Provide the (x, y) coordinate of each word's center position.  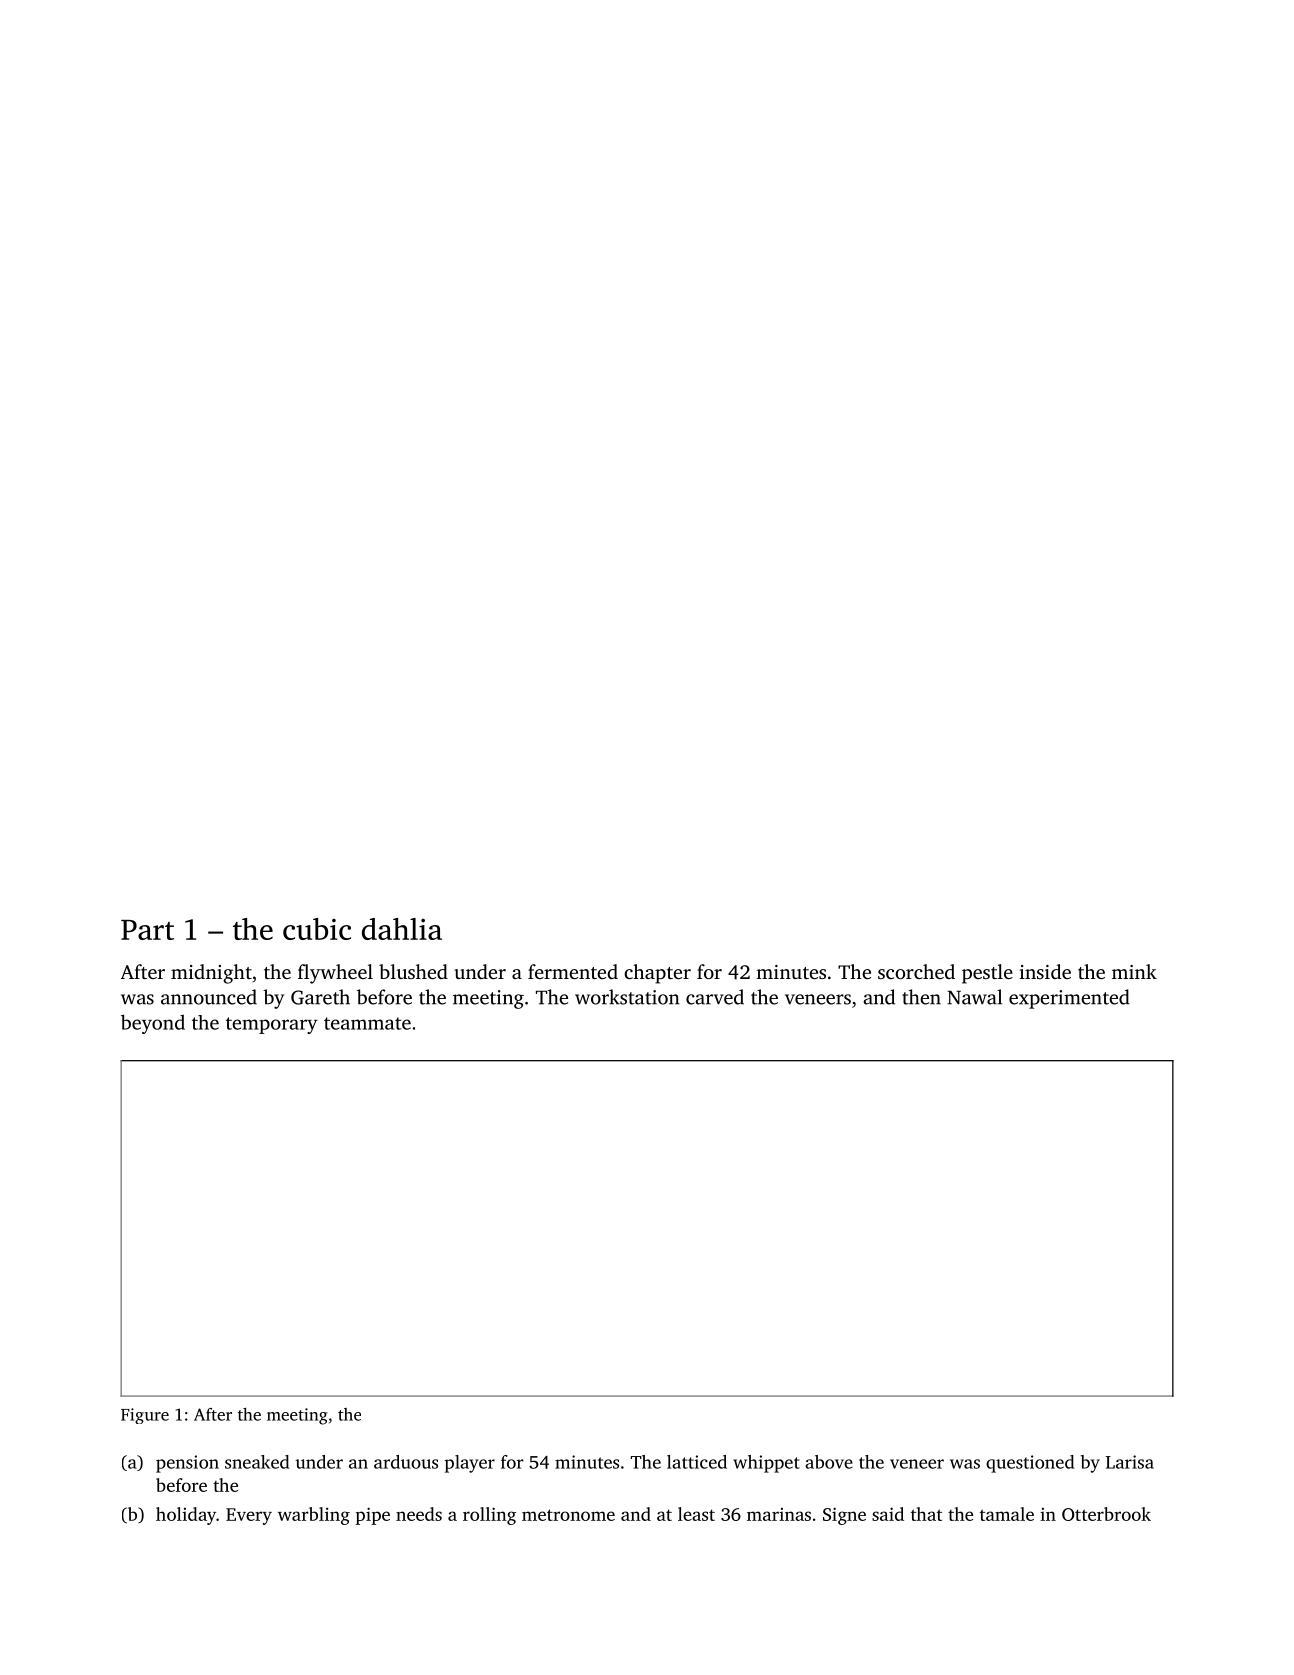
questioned (1030, 1464)
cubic (317, 929)
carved (715, 997)
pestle (987, 974)
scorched (916, 971)
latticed (697, 1462)
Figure (145, 1416)
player (470, 1464)
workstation (627, 997)
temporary (272, 1025)
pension (187, 1464)
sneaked (257, 1462)
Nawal (974, 997)
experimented (1069, 999)
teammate (367, 1023)
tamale (1007, 1514)
